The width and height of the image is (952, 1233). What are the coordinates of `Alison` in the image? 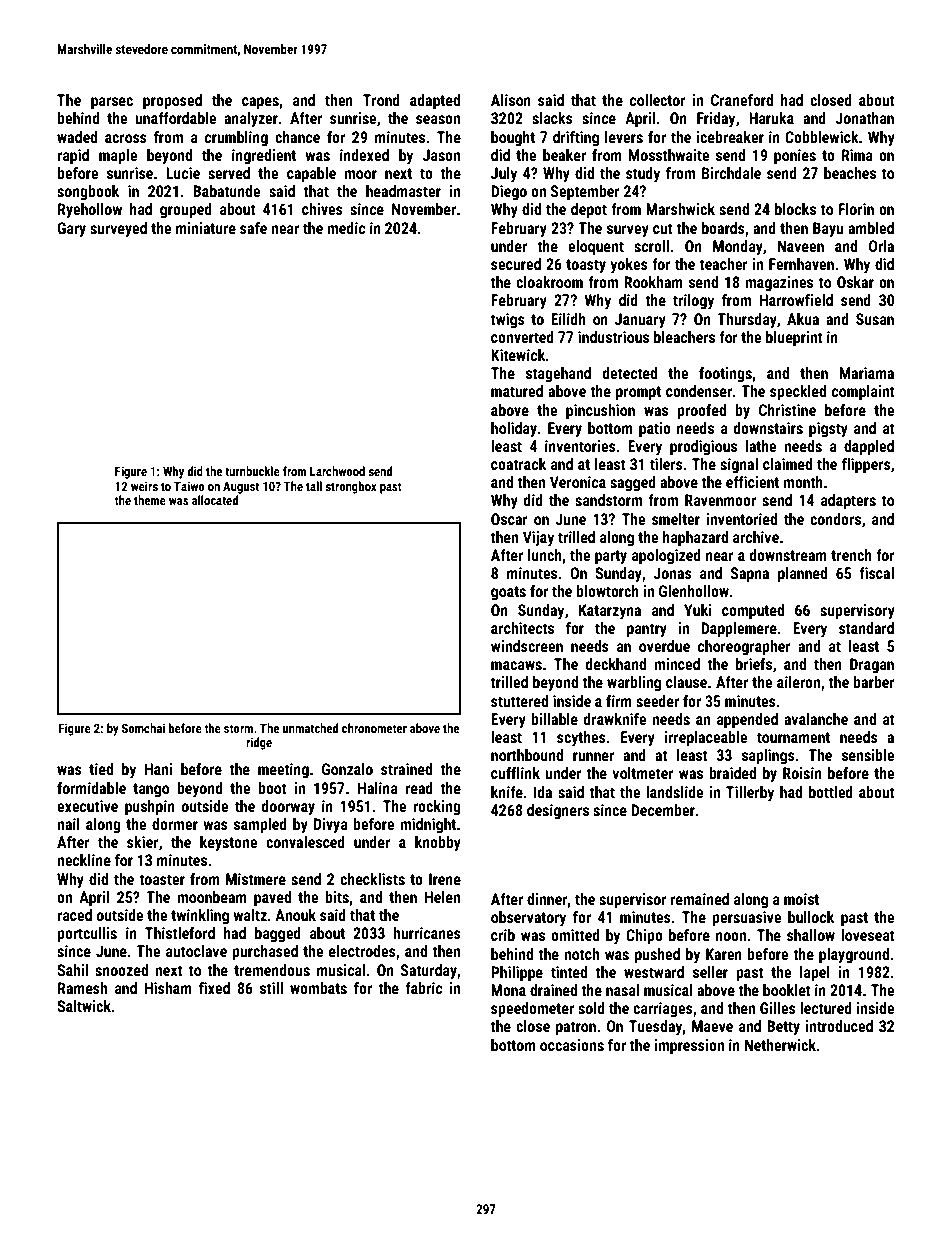 It's located at (511, 100).
